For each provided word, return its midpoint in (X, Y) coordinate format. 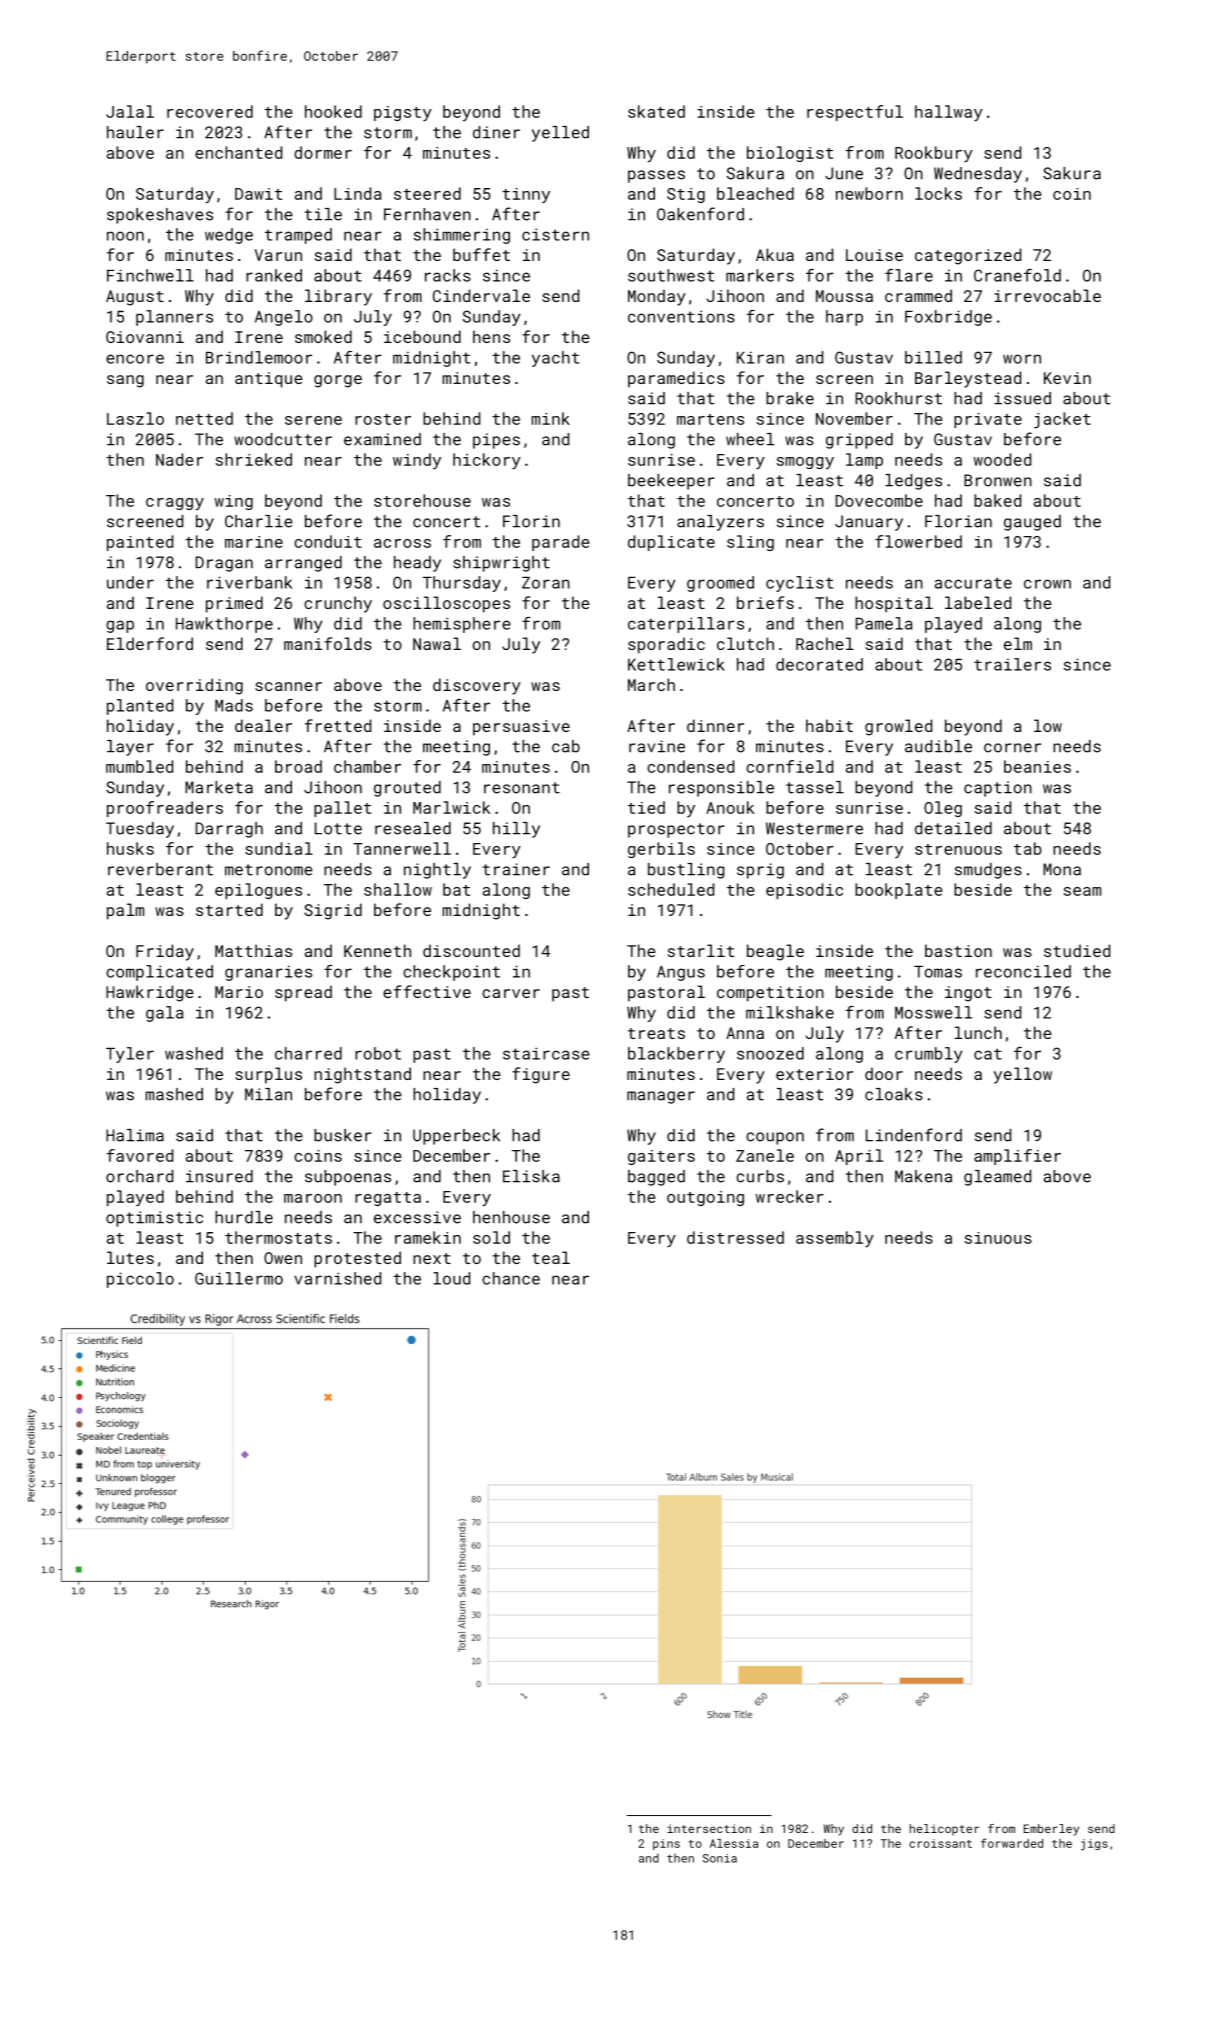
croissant (940, 1843)
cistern (555, 234)
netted (204, 418)
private (988, 420)
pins (666, 1844)
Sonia (720, 1858)
